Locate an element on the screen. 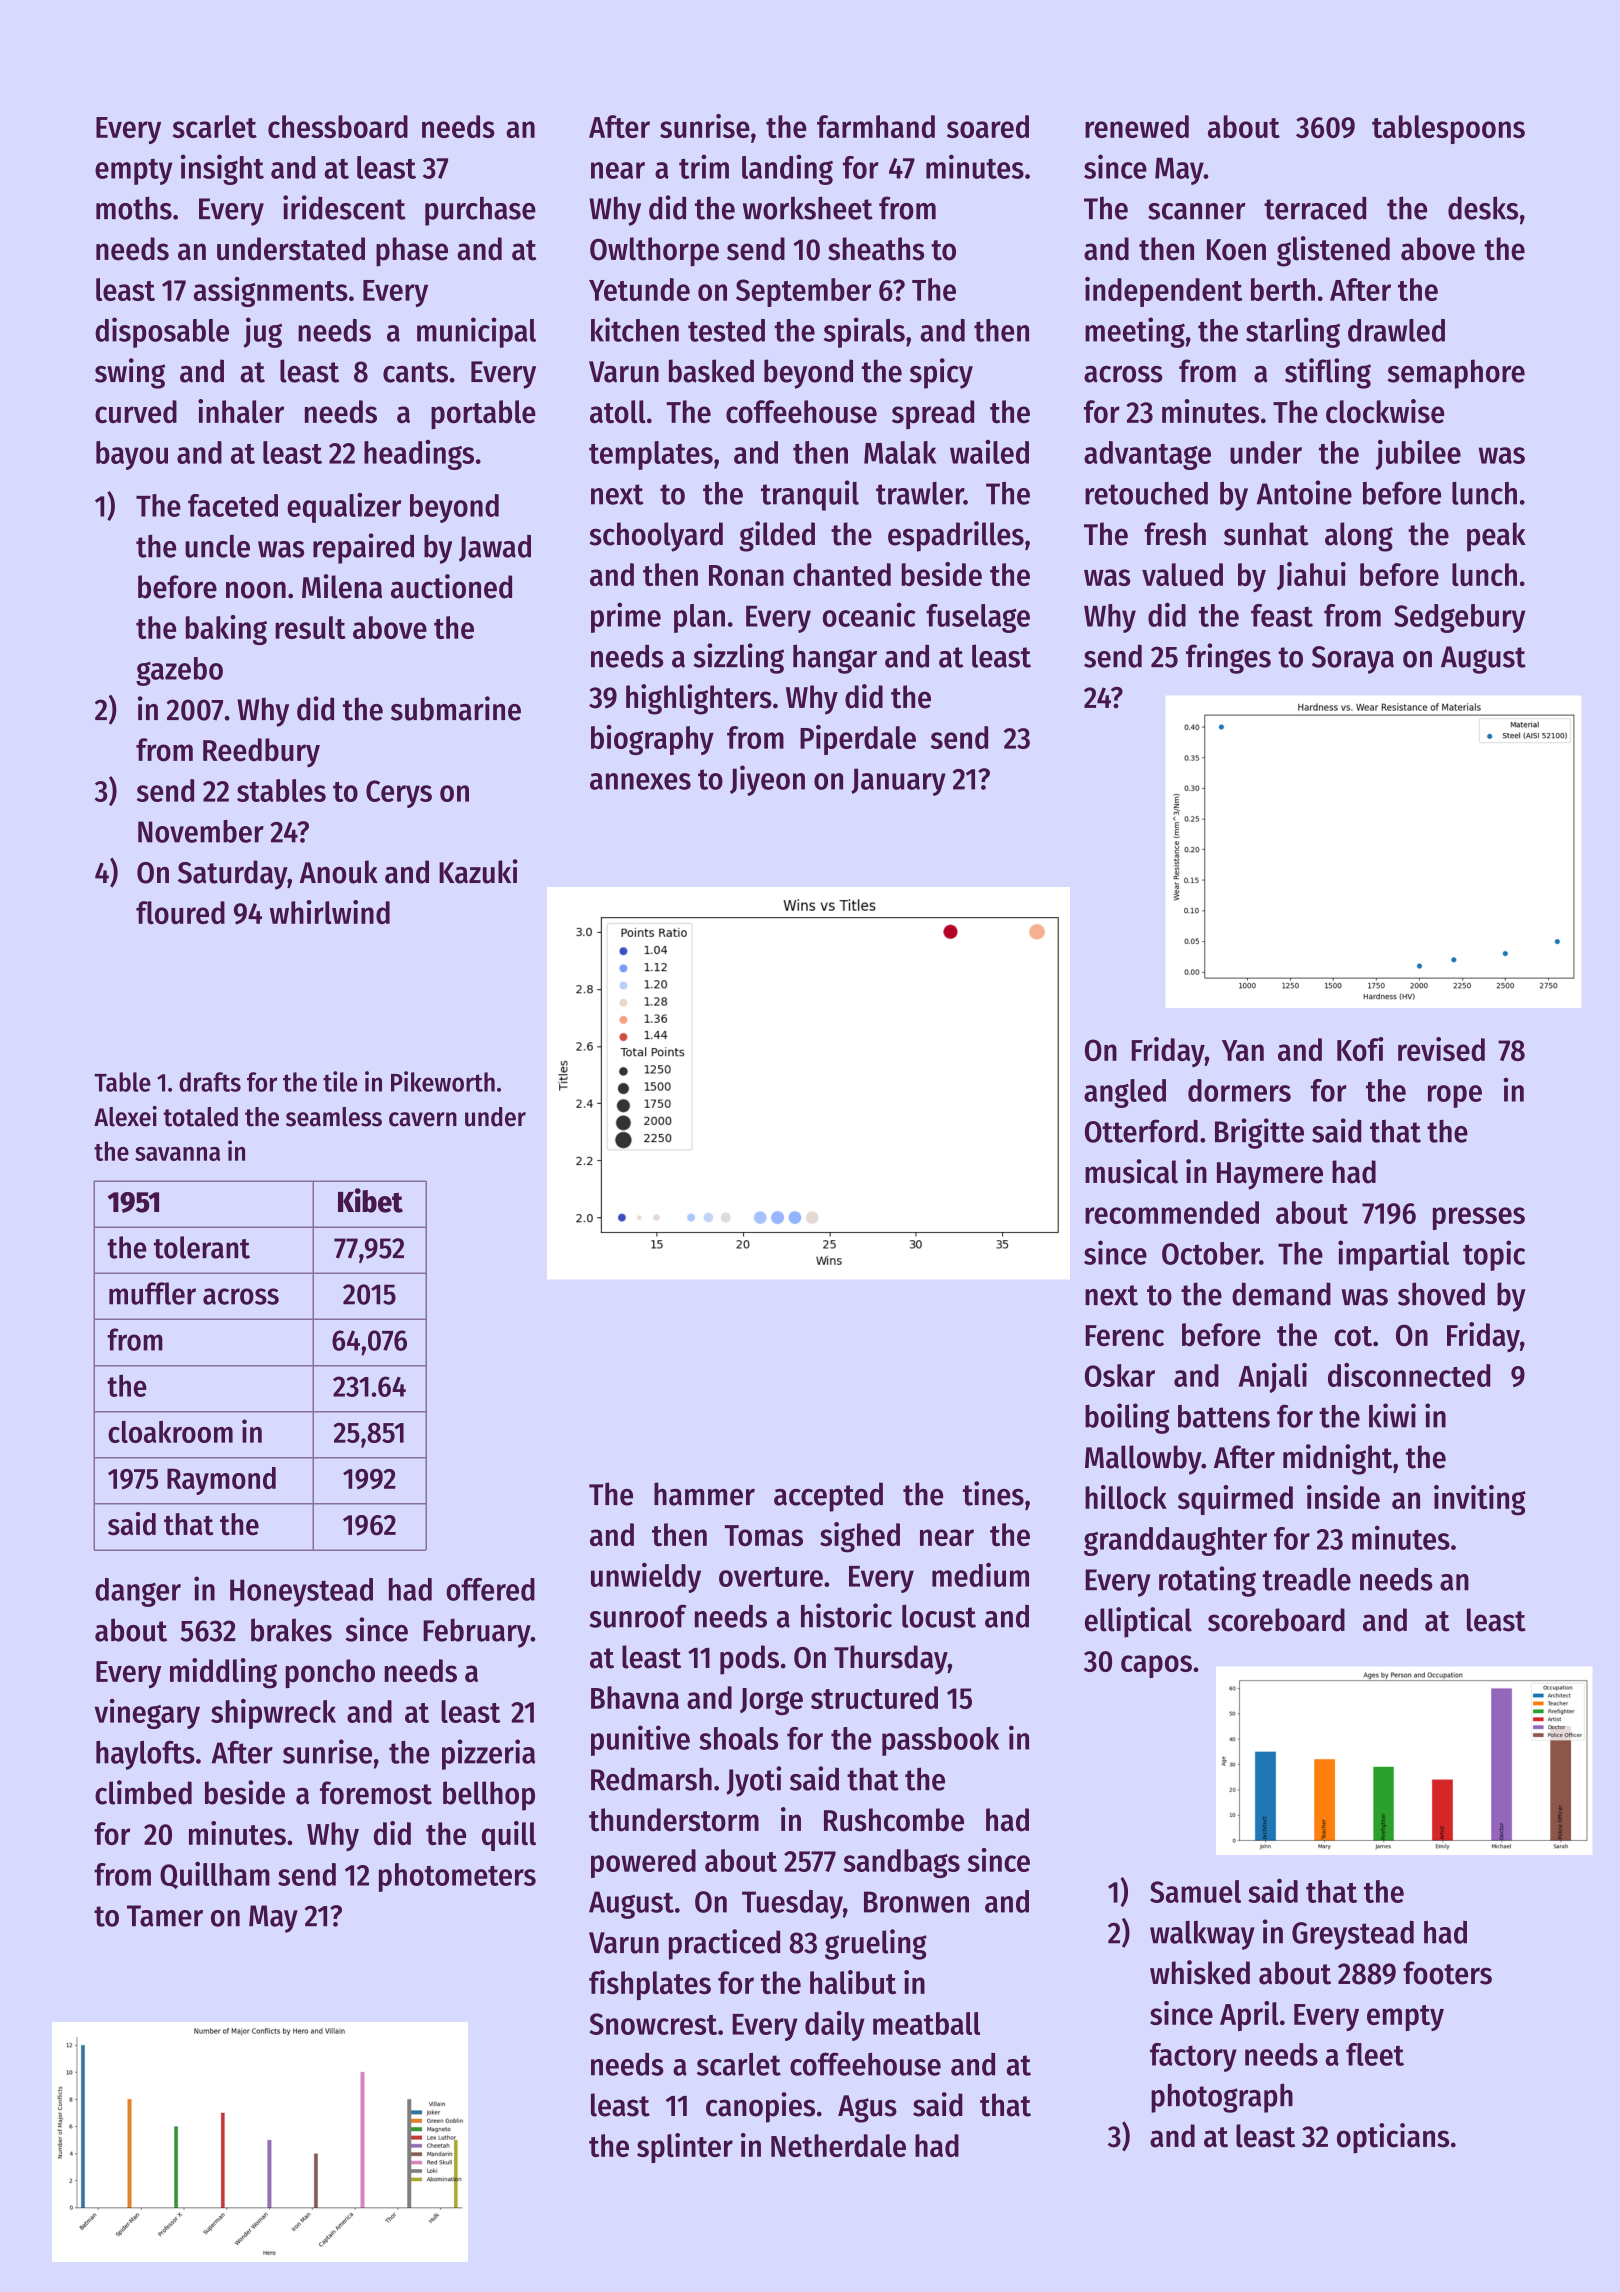 The width and height of the screenshot is (1620, 2292). trim is located at coordinates (704, 166).
